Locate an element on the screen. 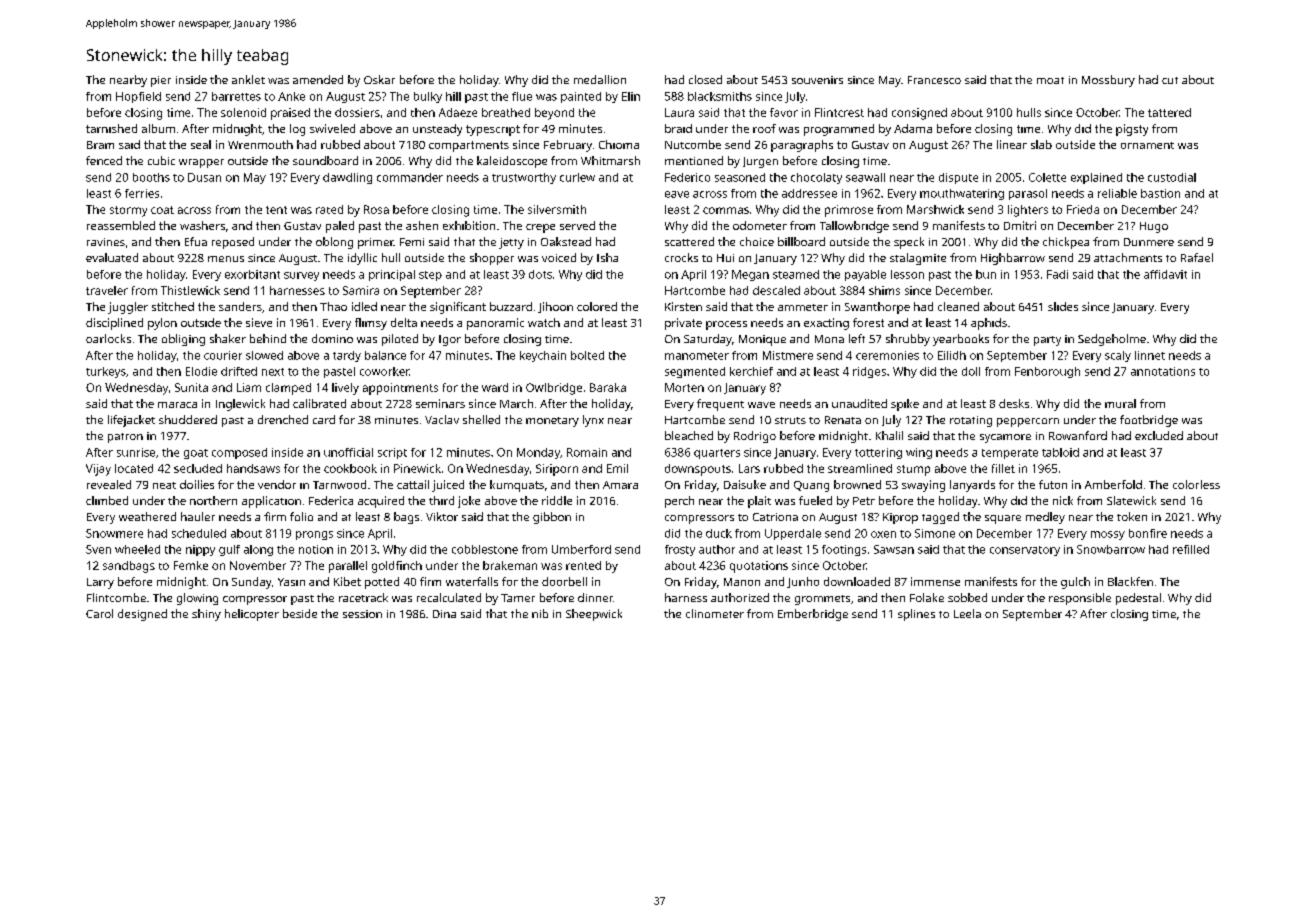  waterfalls is located at coordinates (472, 581).
